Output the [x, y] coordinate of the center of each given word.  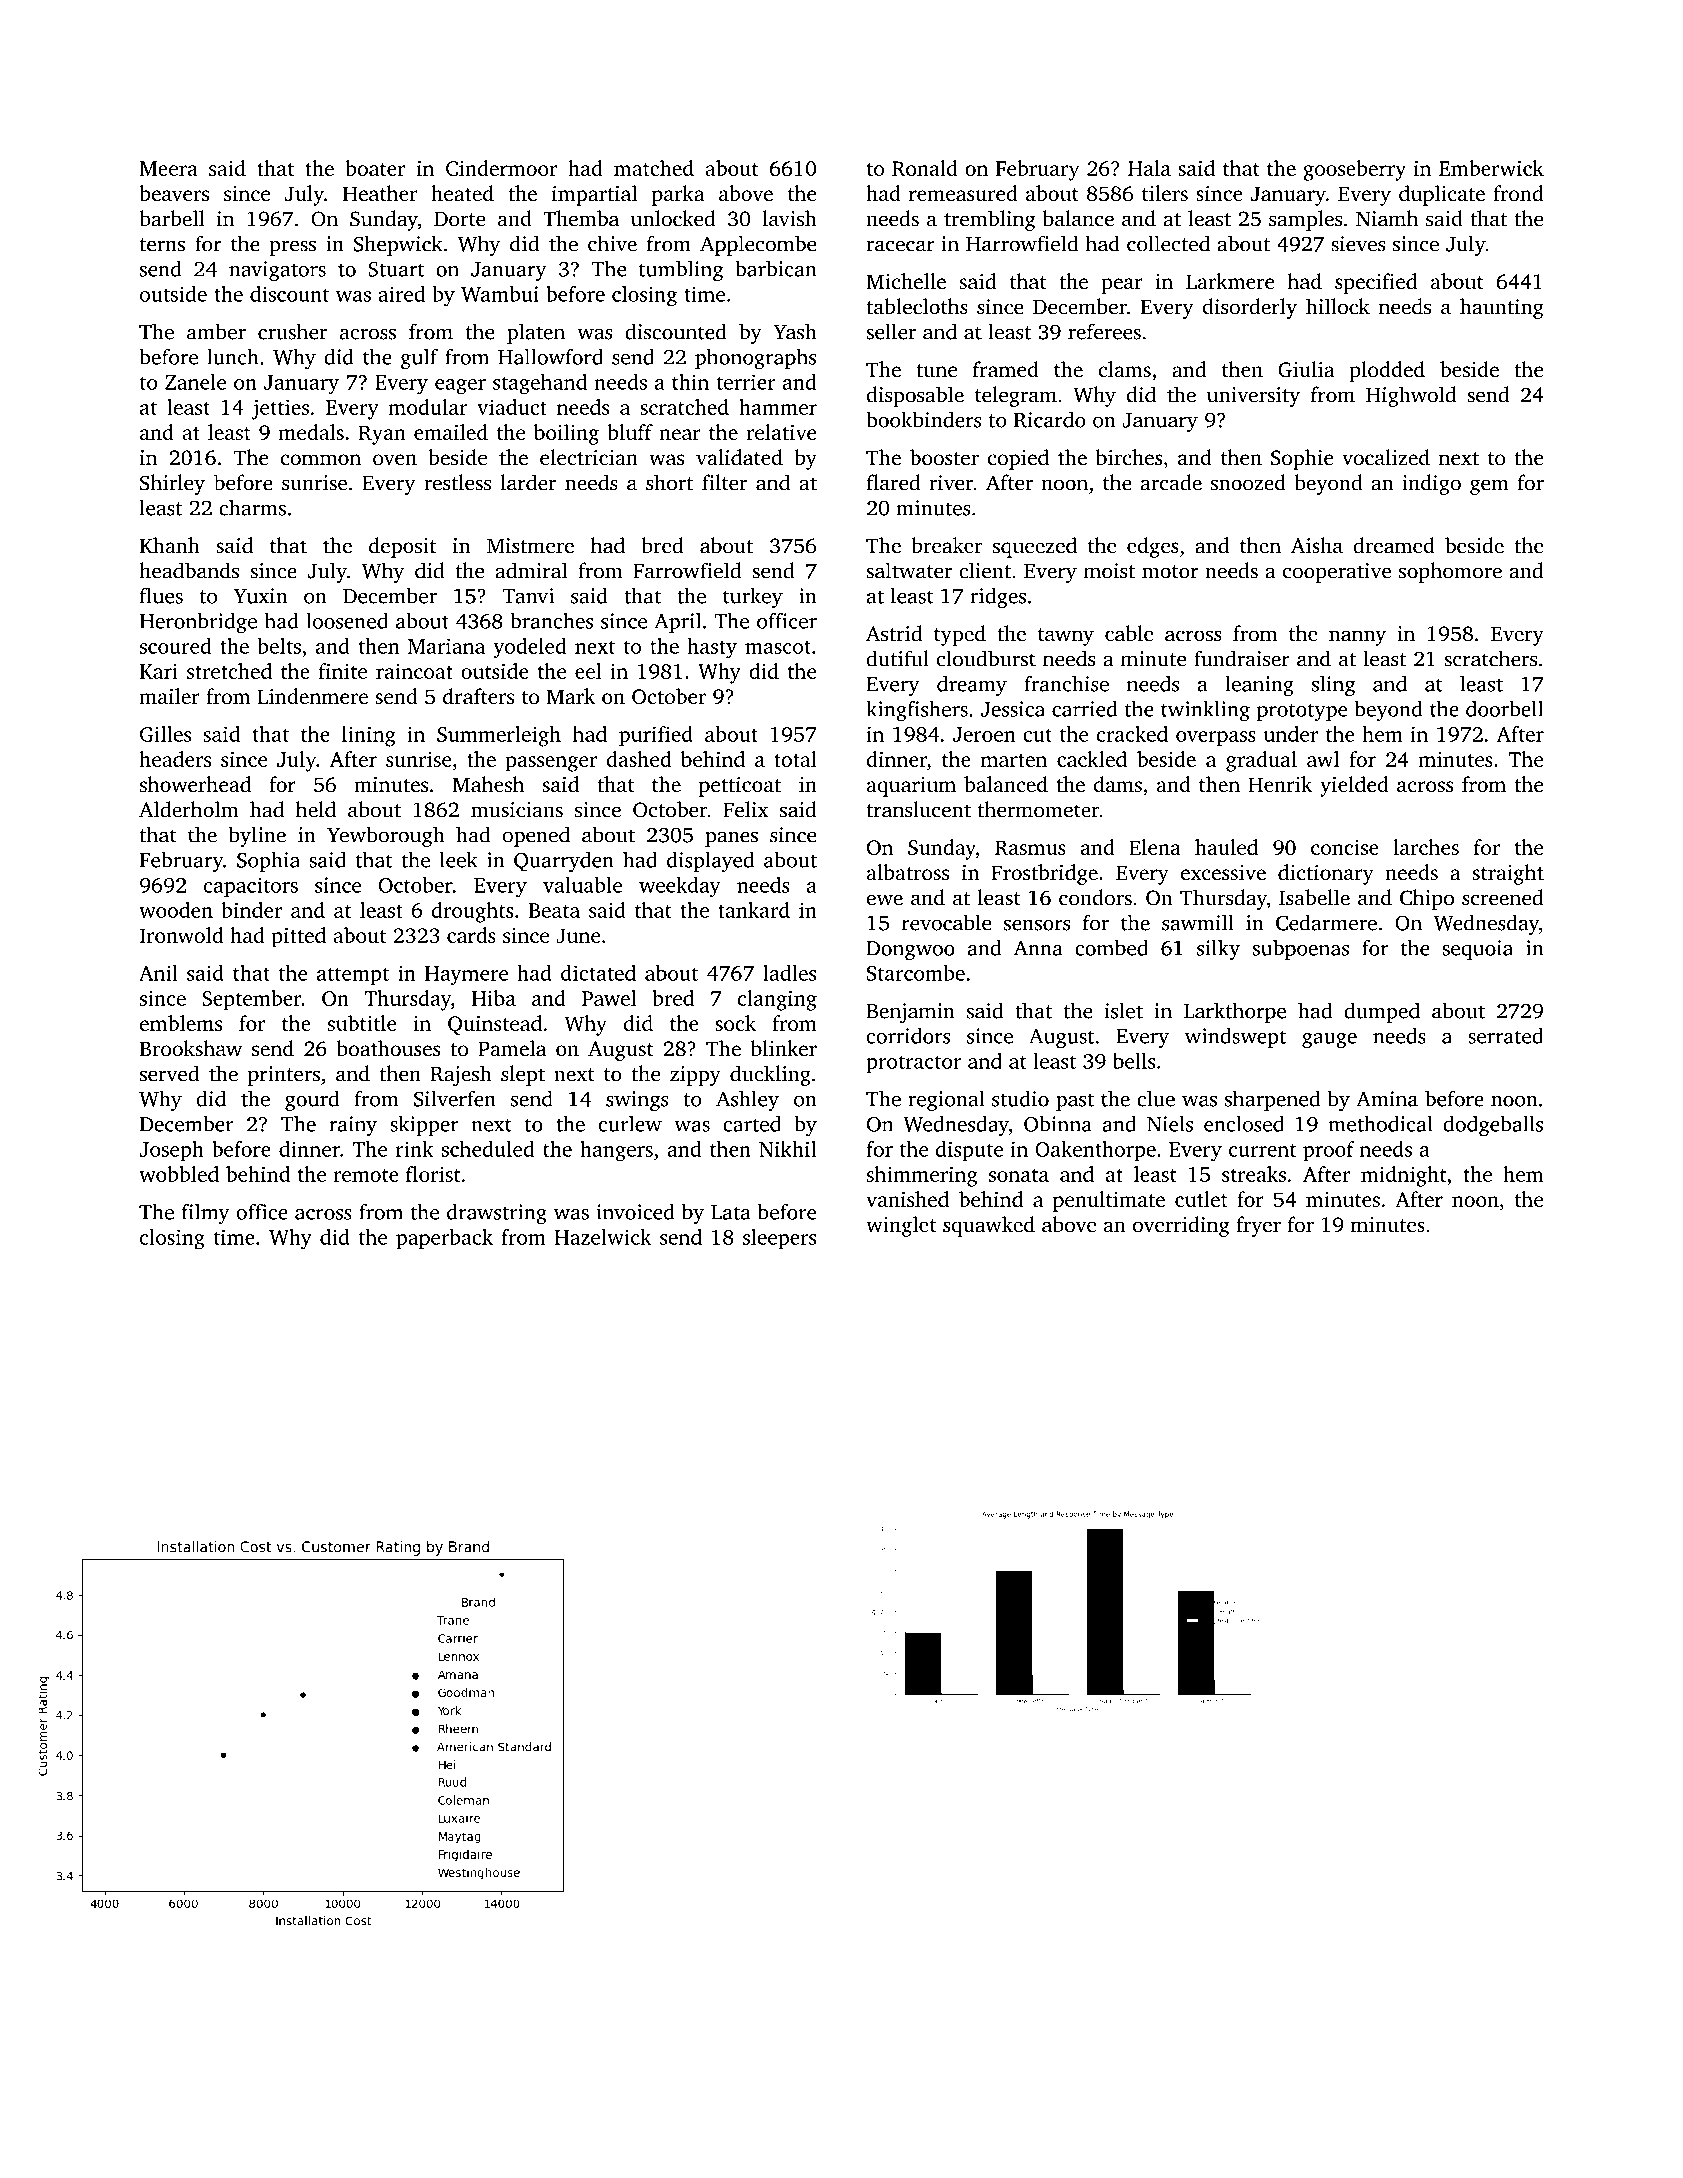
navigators [277, 271]
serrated [1505, 1035]
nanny [1357, 638]
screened [1502, 897]
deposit [402, 547]
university [1253, 397]
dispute [969, 1151]
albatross [908, 872]
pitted [299, 937]
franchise [1067, 683]
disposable [915, 396]
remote [366, 1175]
